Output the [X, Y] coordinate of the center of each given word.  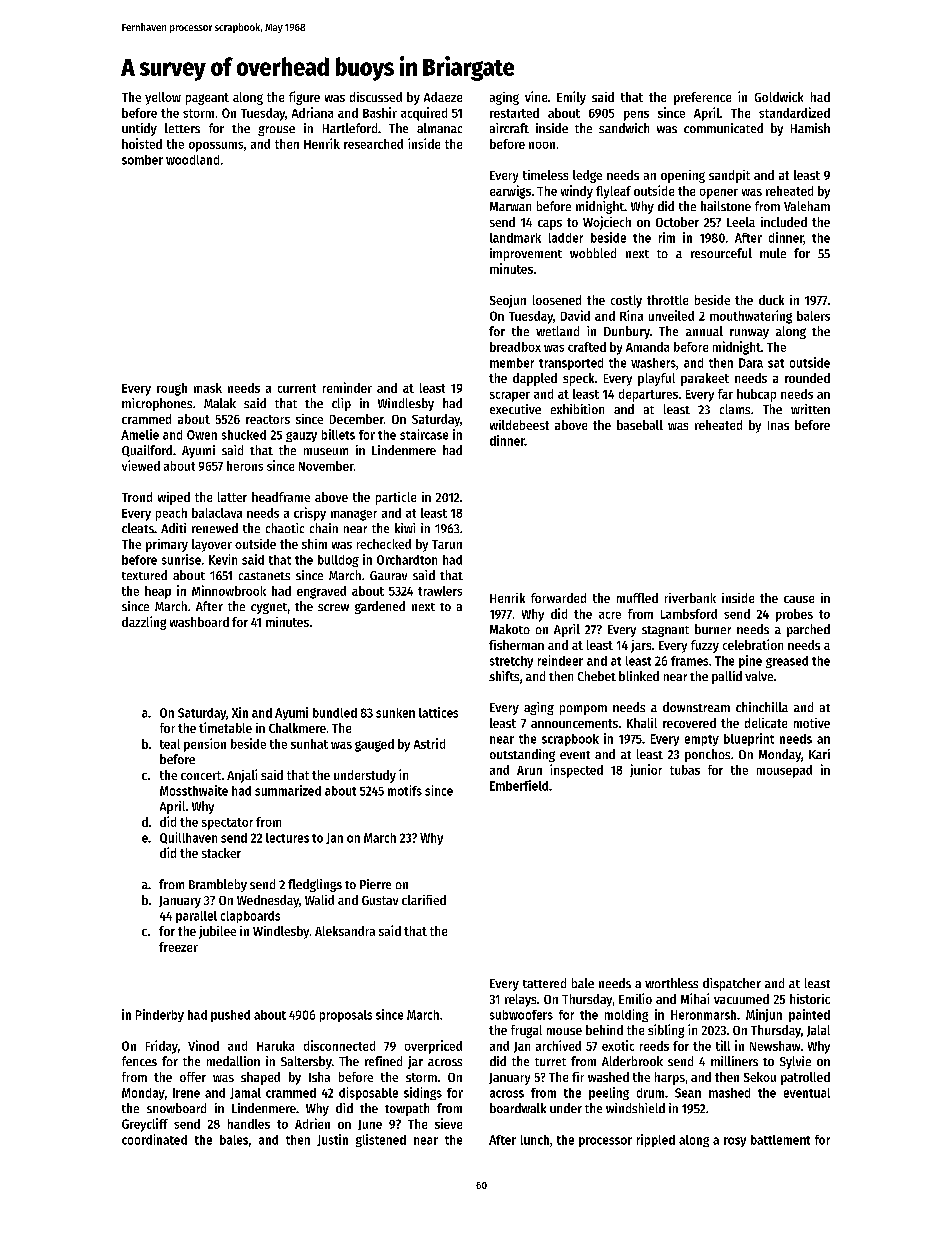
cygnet [269, 608]
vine [536, 96]
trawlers [440, 591]
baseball [640, 425]
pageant [207, 99]
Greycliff [145, 1125]
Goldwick [779, 97]
